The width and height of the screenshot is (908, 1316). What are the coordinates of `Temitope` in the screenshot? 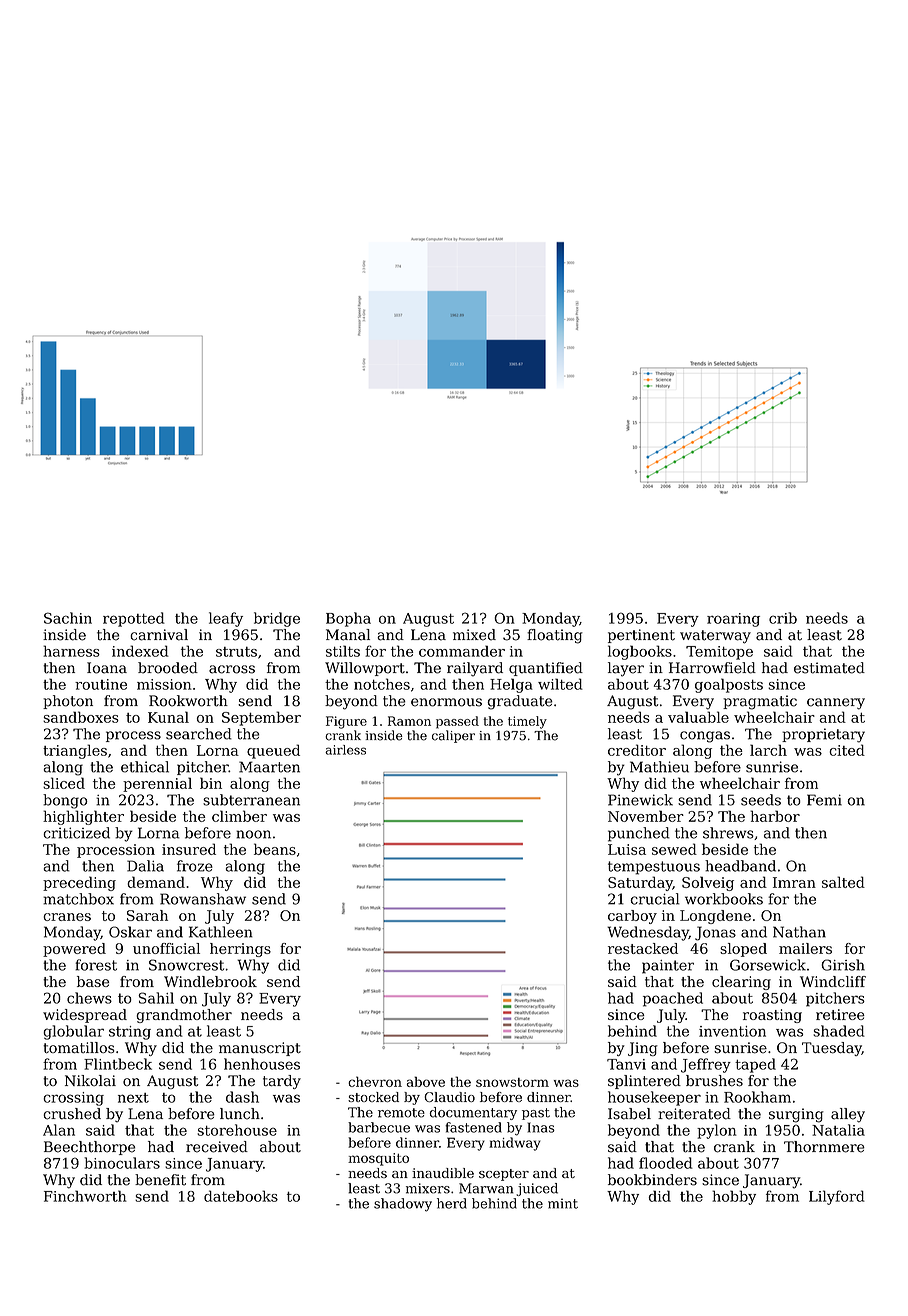 It's located at (719, 653).
